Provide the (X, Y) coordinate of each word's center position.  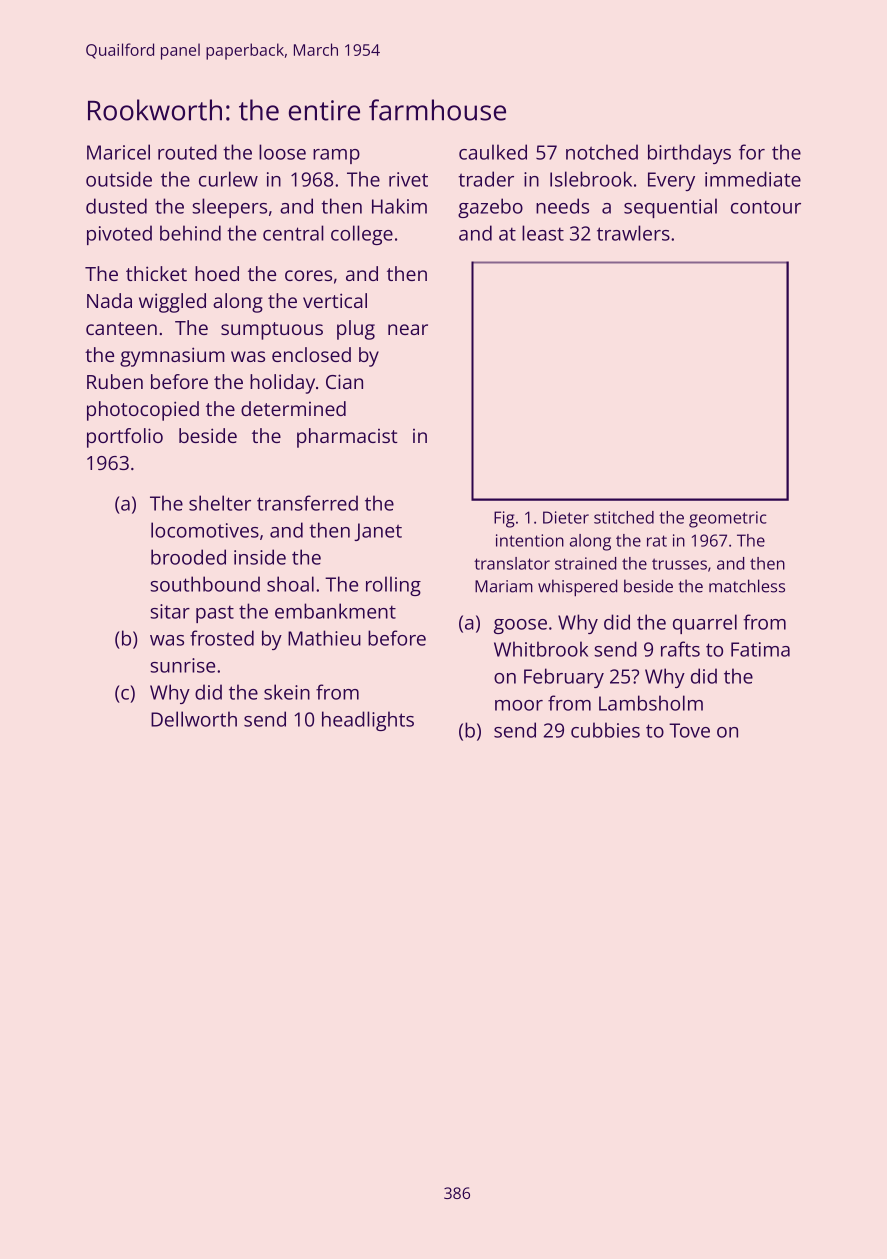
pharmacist (347, 438)
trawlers (633, 233)
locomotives (205, 530)
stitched (624, 517)
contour (766, 207)
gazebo (490, 208)
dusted (116, 206)
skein (287, 692)
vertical (335, 300)
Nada (109, 300)
